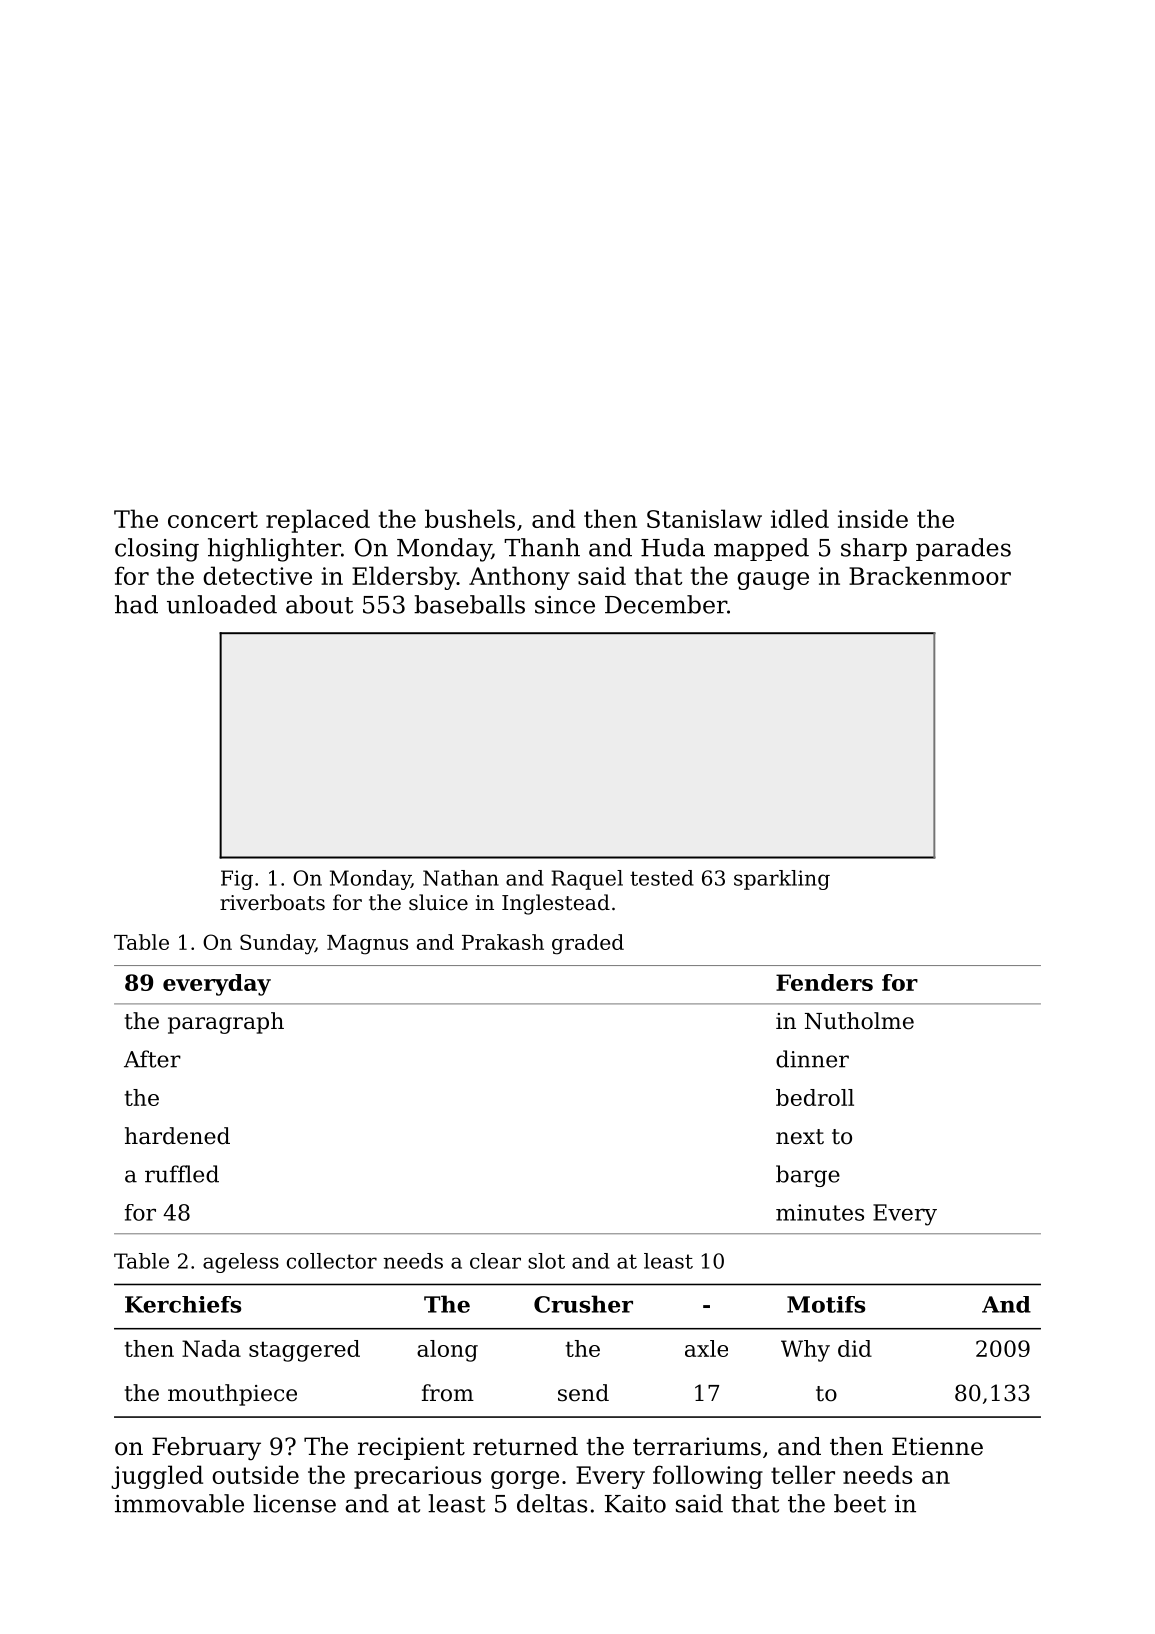  What do you see at coordinates (152, 1059) in the image?
I see `After` at bounding box center [152, 1059].
